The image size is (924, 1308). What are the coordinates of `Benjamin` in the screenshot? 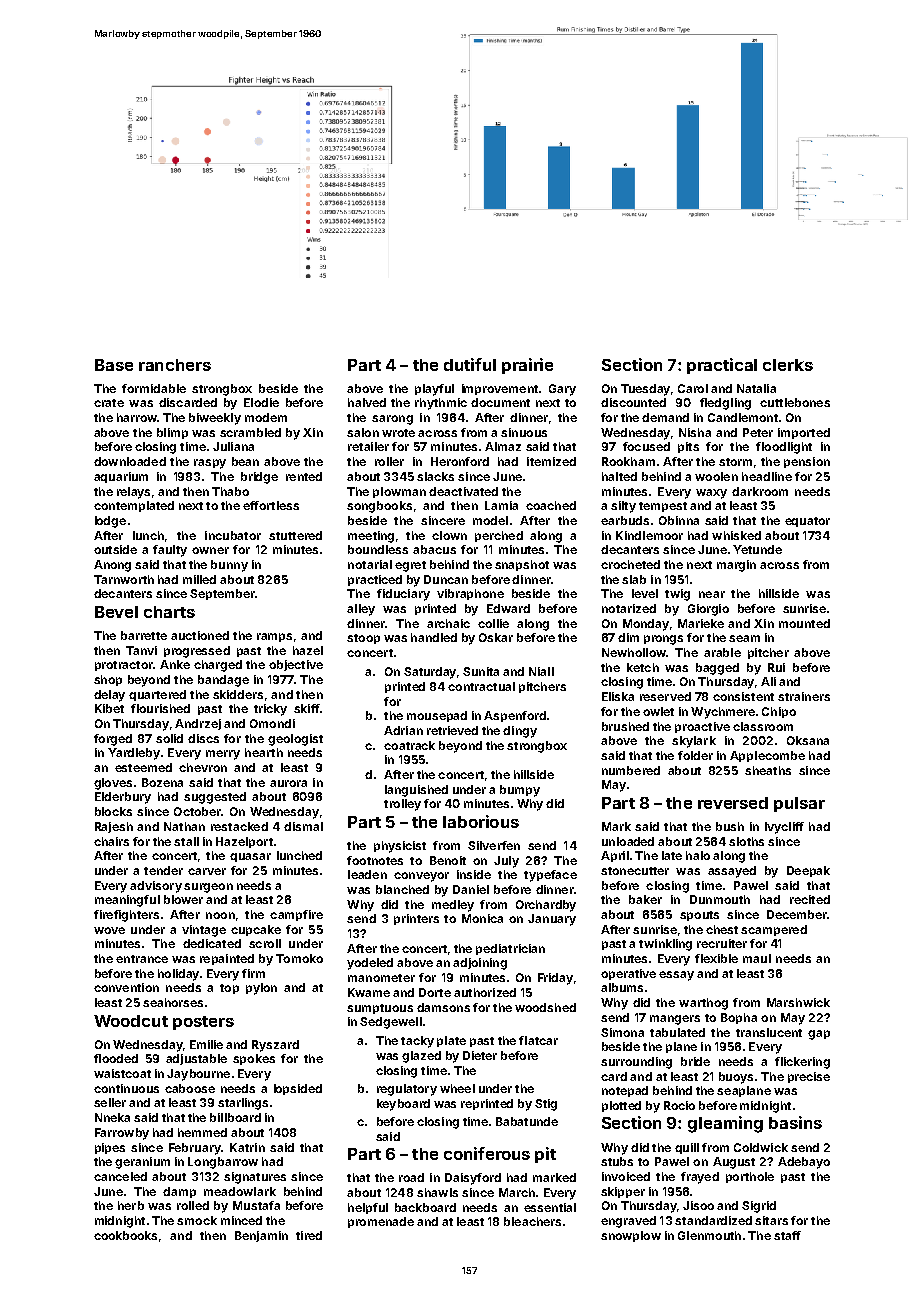 It's located at (261, 1236).
